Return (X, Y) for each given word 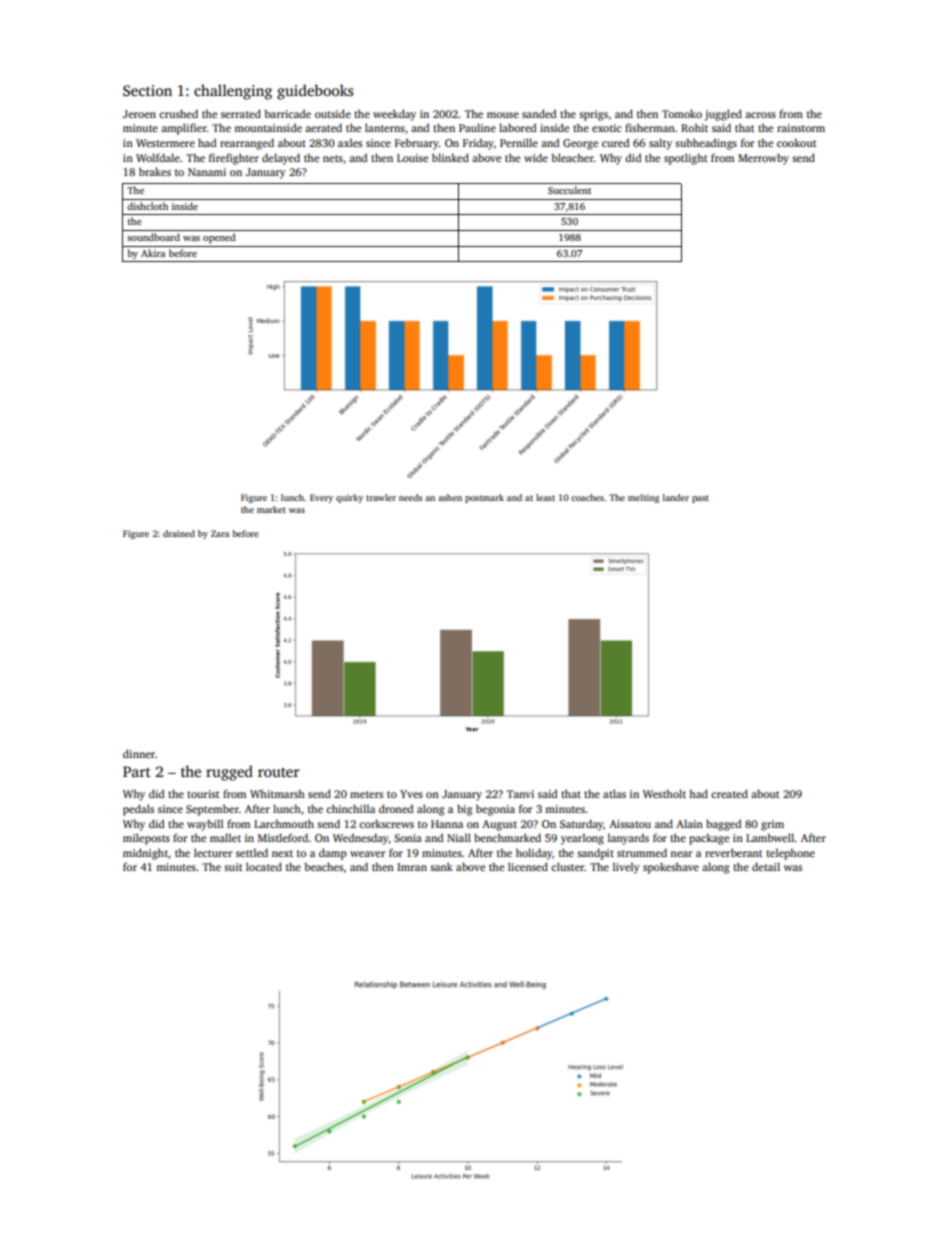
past (700, 499)
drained (179, 533)
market (271, 509)
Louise (412, 158)
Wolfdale (158, 157)
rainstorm (801, 128)
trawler (381, 497)
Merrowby (763, 159)
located (264, 866)
